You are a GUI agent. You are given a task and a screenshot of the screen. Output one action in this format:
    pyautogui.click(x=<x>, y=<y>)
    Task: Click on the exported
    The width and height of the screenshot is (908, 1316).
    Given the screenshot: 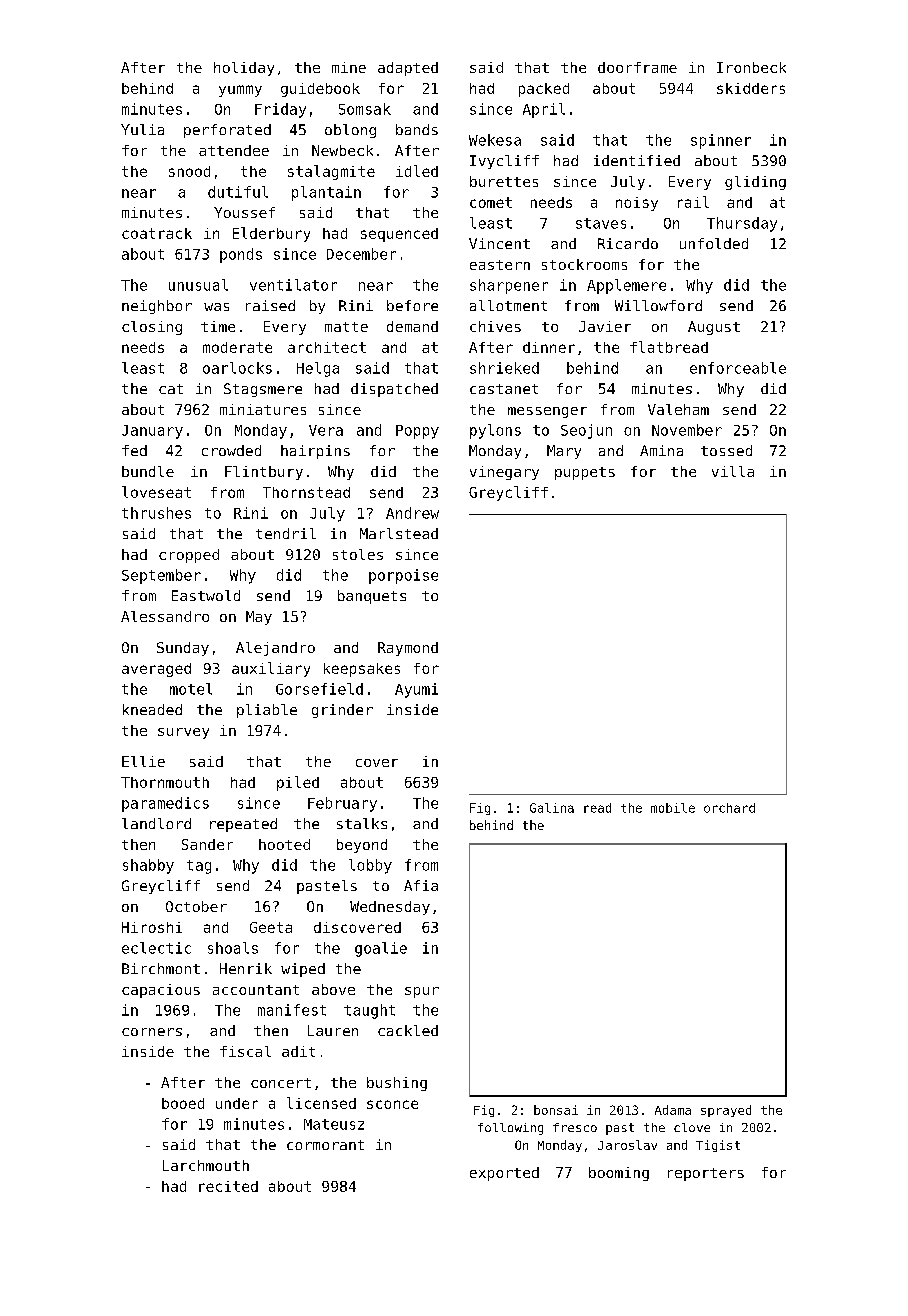 What is the action you would take?
    pyautogui.click(x=504, y=1174)
